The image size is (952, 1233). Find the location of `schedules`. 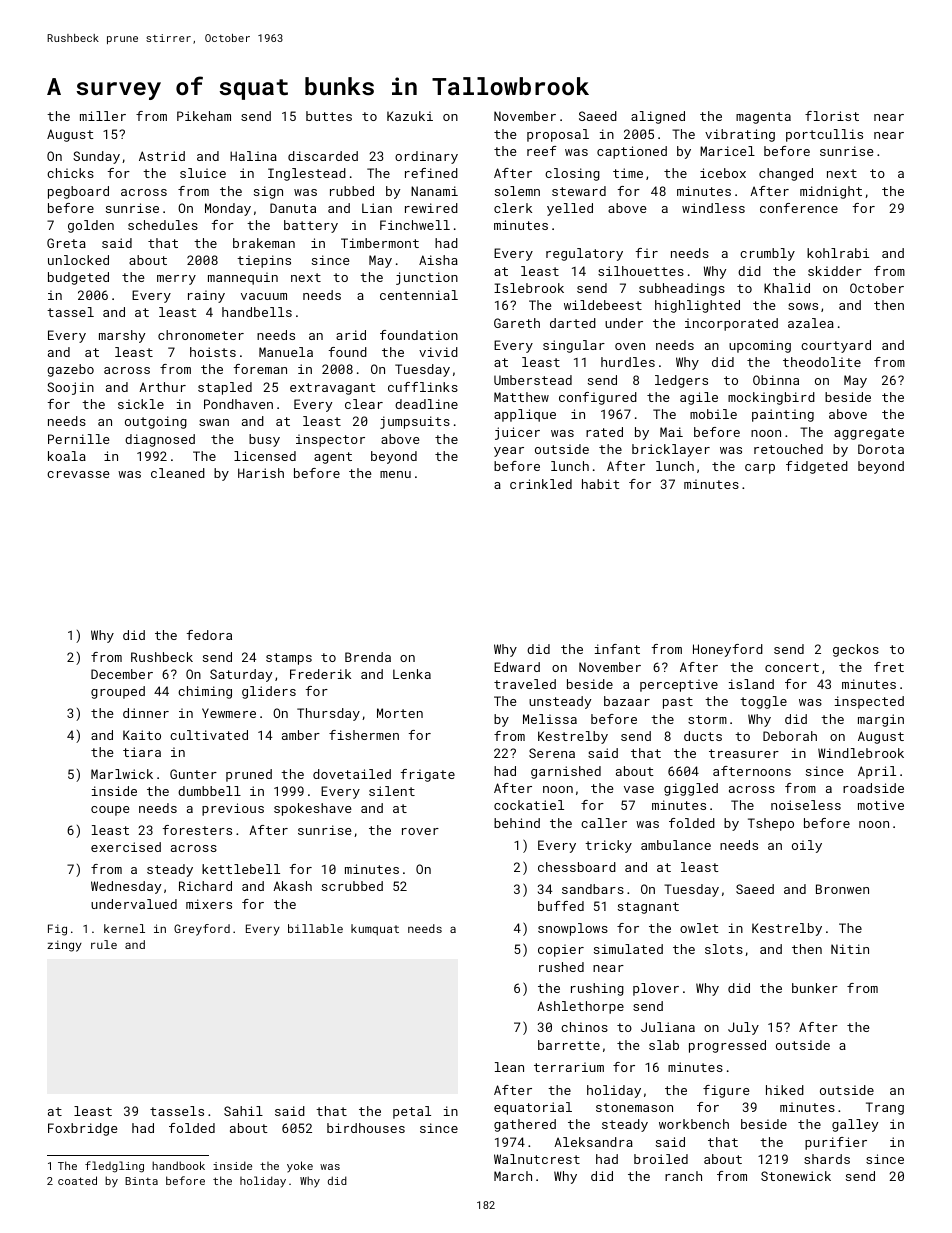

schedules is located at coordinates (163, 225).
